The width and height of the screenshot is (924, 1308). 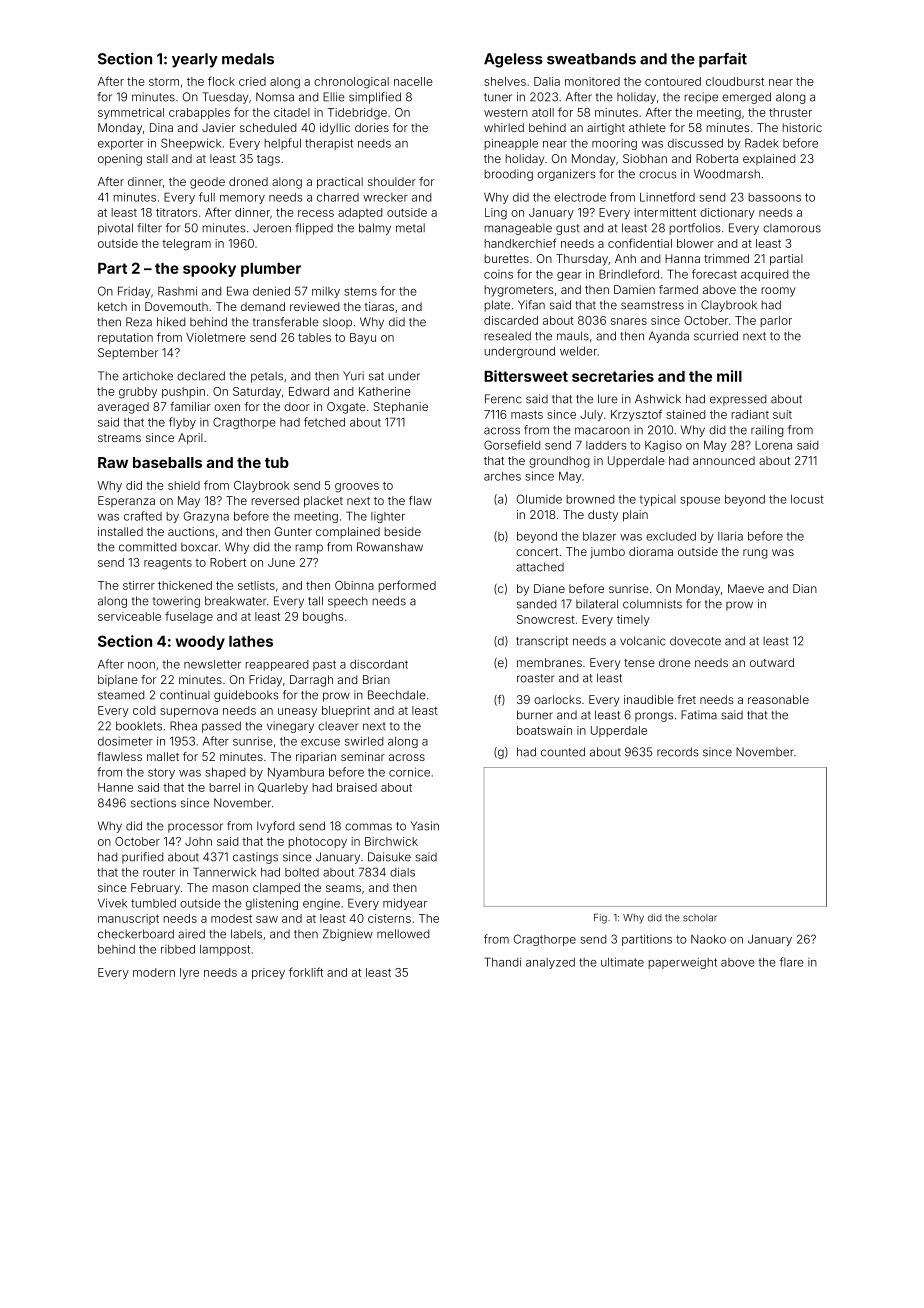 What do you see at coordinates (276, 889) in the screenshot?
I see `clamped` at bounding box center [276, 889].
